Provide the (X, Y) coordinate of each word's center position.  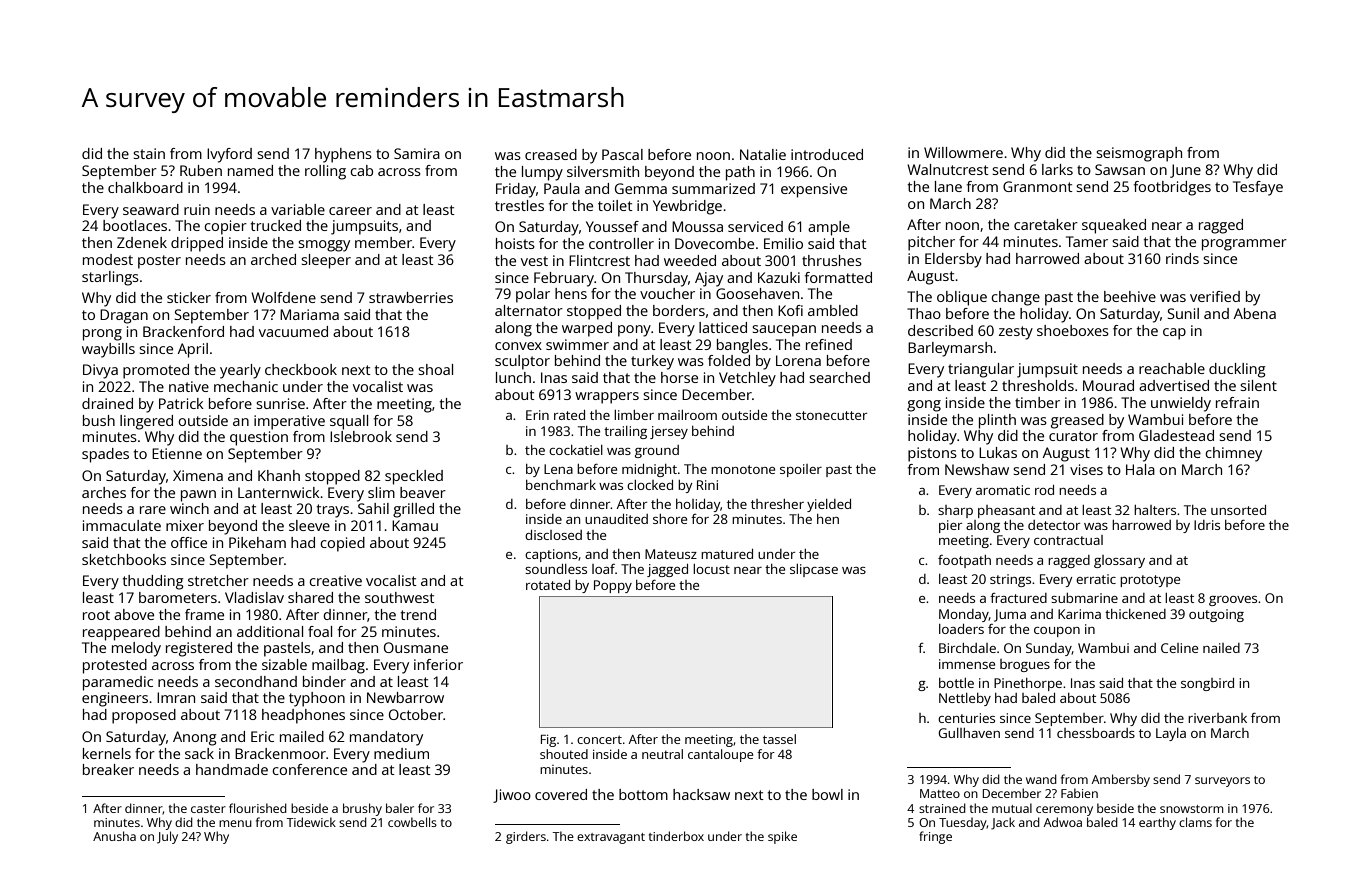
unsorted (1238, 510)
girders (526, 837)
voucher (667, 293)
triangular (981, 370)
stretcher (218, 580)
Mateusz (671, 554)
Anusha (114, 836)
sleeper (326, 261)
